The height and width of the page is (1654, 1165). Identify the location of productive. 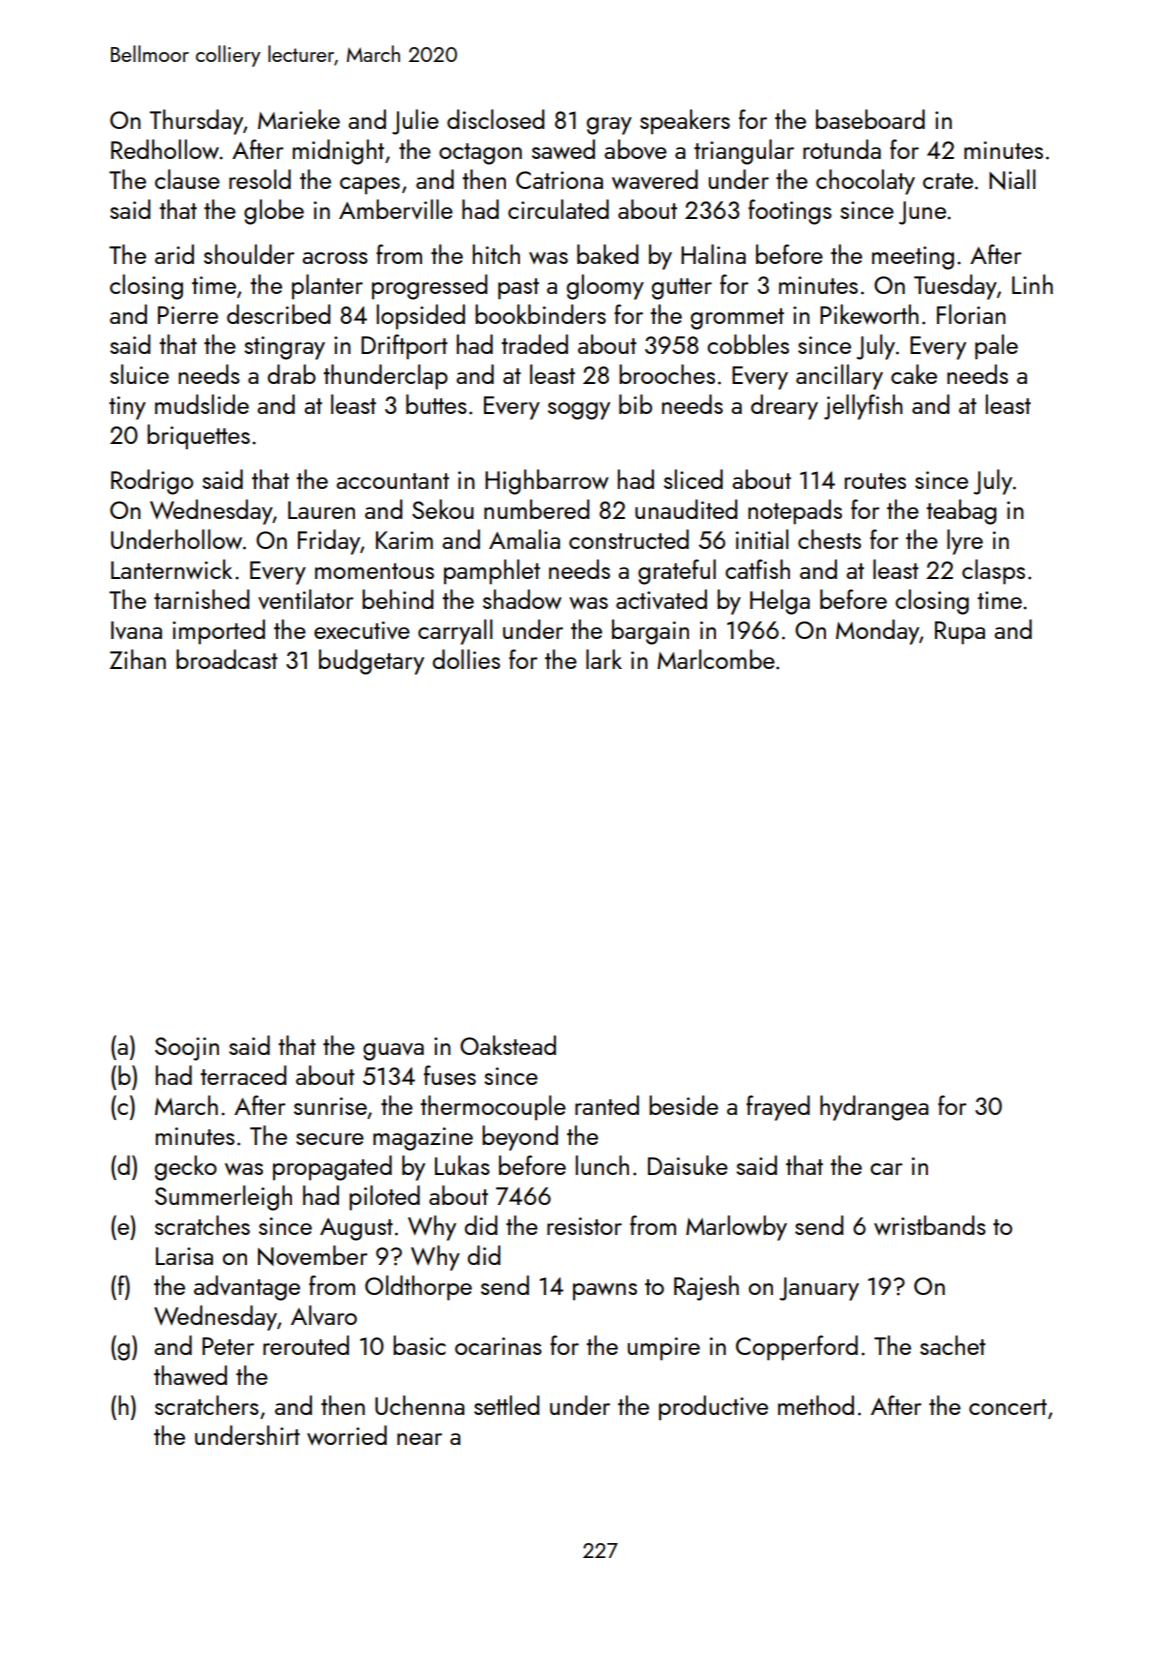
(713, 1408).
